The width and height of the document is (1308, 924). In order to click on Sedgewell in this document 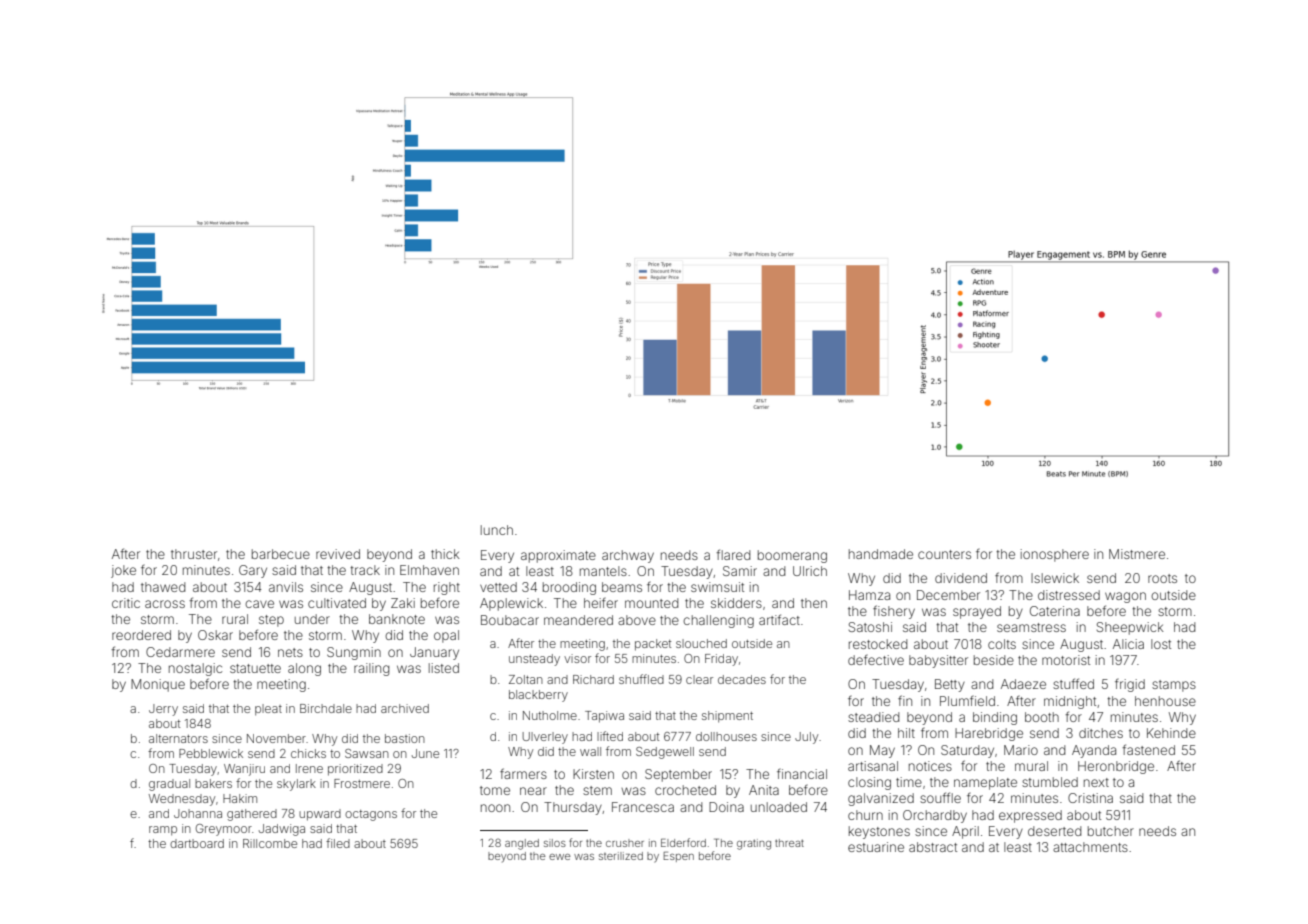, I will do `click(665, 753)`.
